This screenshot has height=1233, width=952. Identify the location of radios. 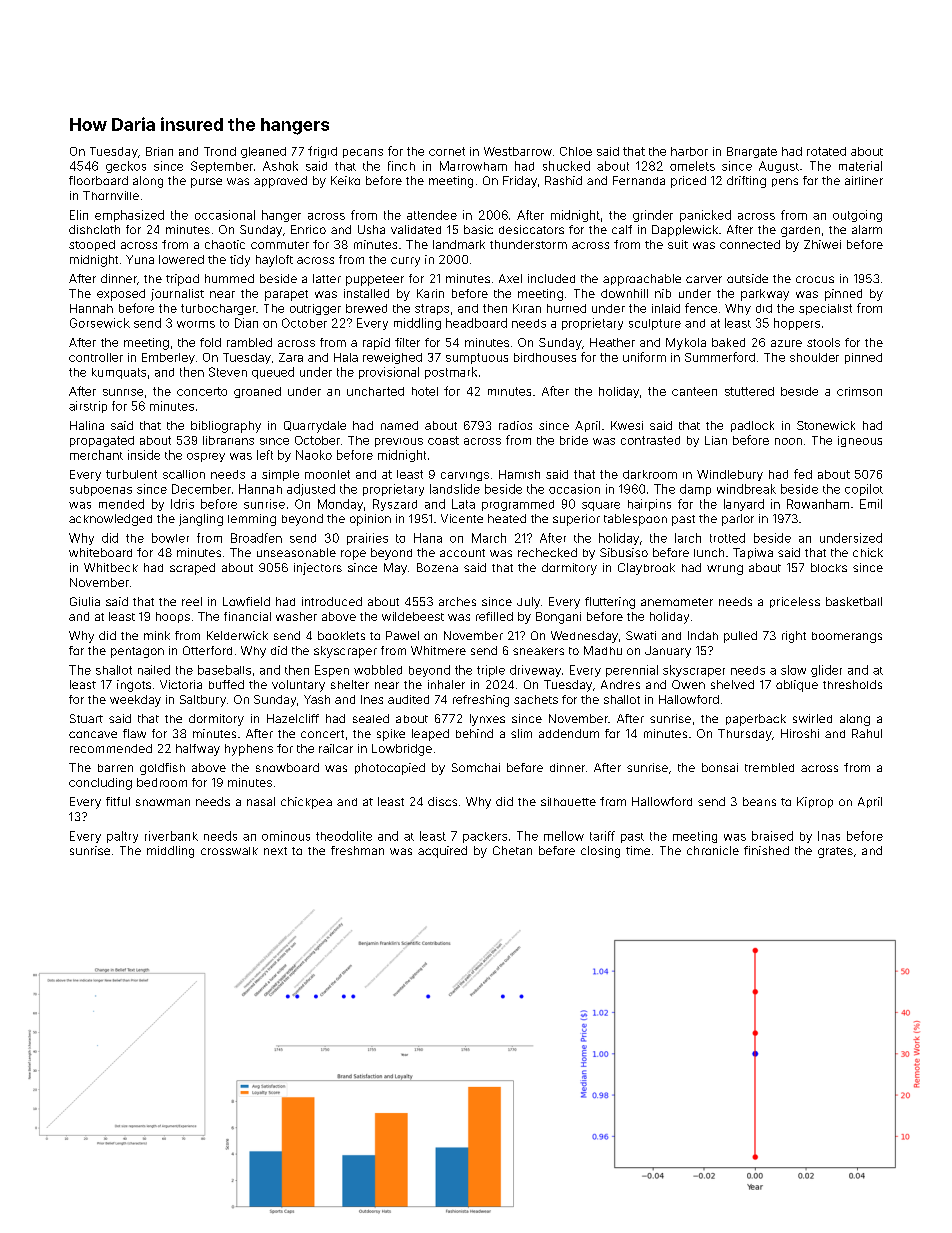
(515, 425).
